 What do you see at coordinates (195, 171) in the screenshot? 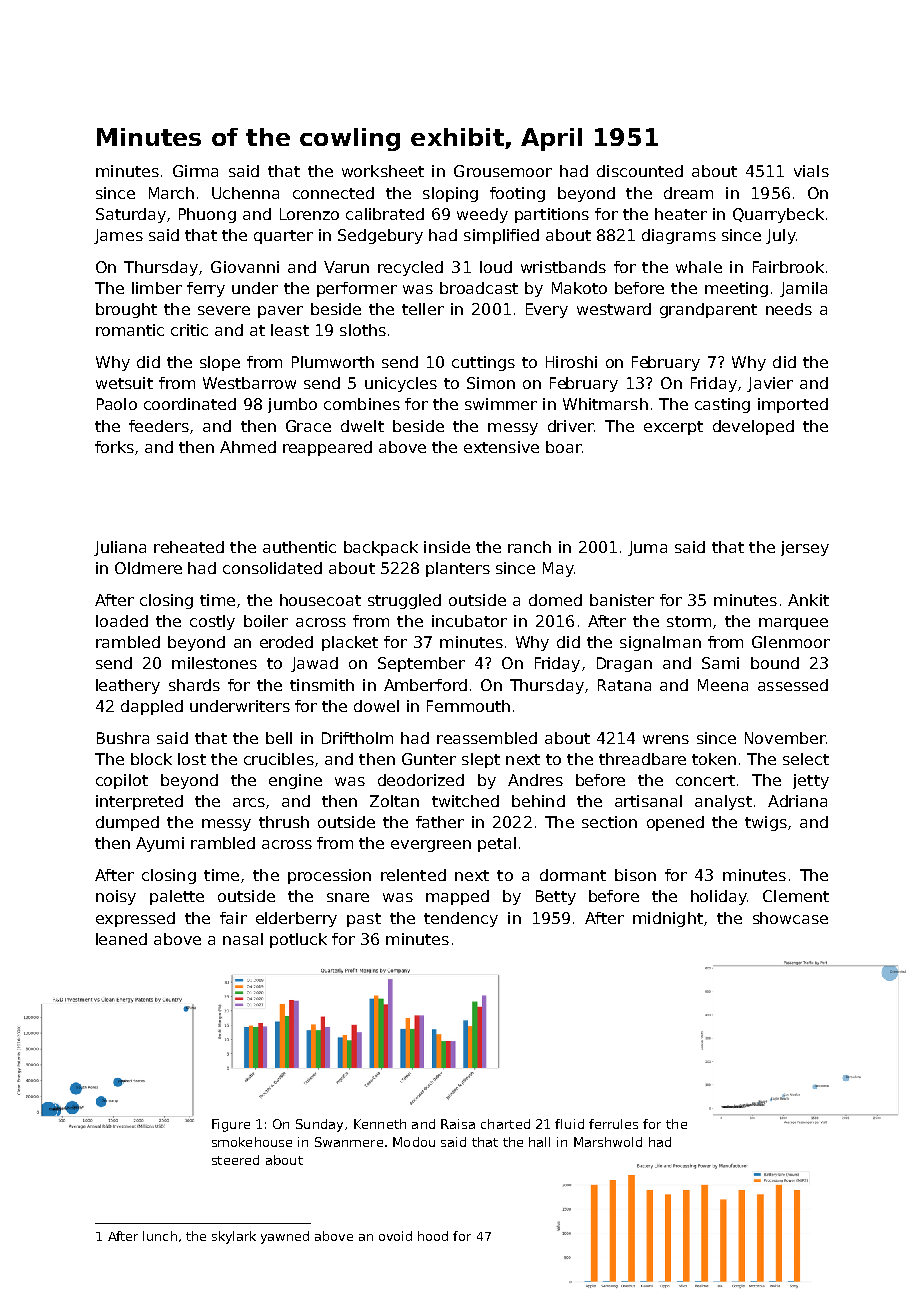
I see `Girma` at bounding box center [195, 171].
